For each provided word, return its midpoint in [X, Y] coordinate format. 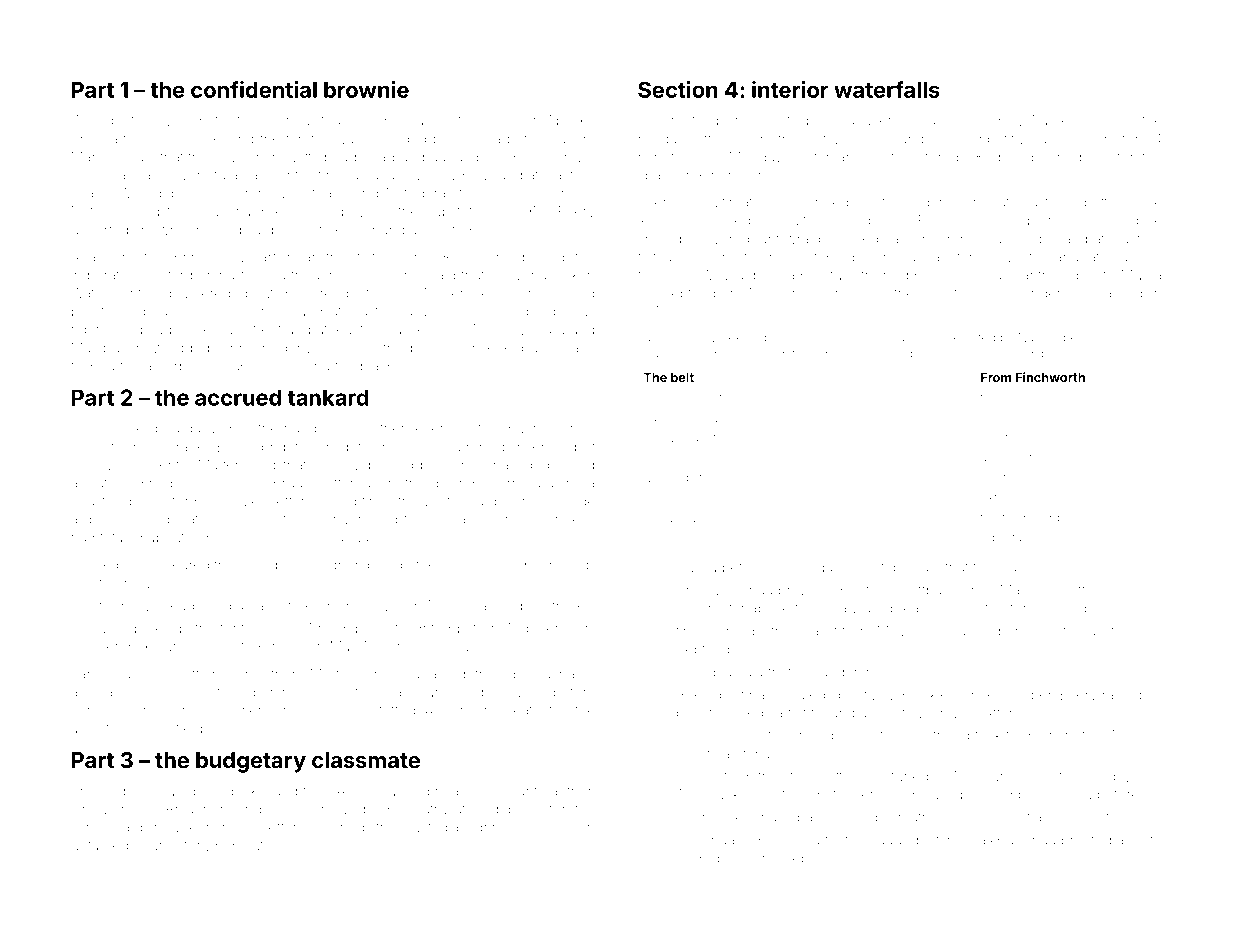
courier [156, 845]
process [436, 350]
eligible [1139, 222]
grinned [500, 829]
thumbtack [967, 735]
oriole [744, 120]
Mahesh [97, 157]
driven [471, 711]
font [232, 628]
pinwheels [319, 349]
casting [1119, 295]
